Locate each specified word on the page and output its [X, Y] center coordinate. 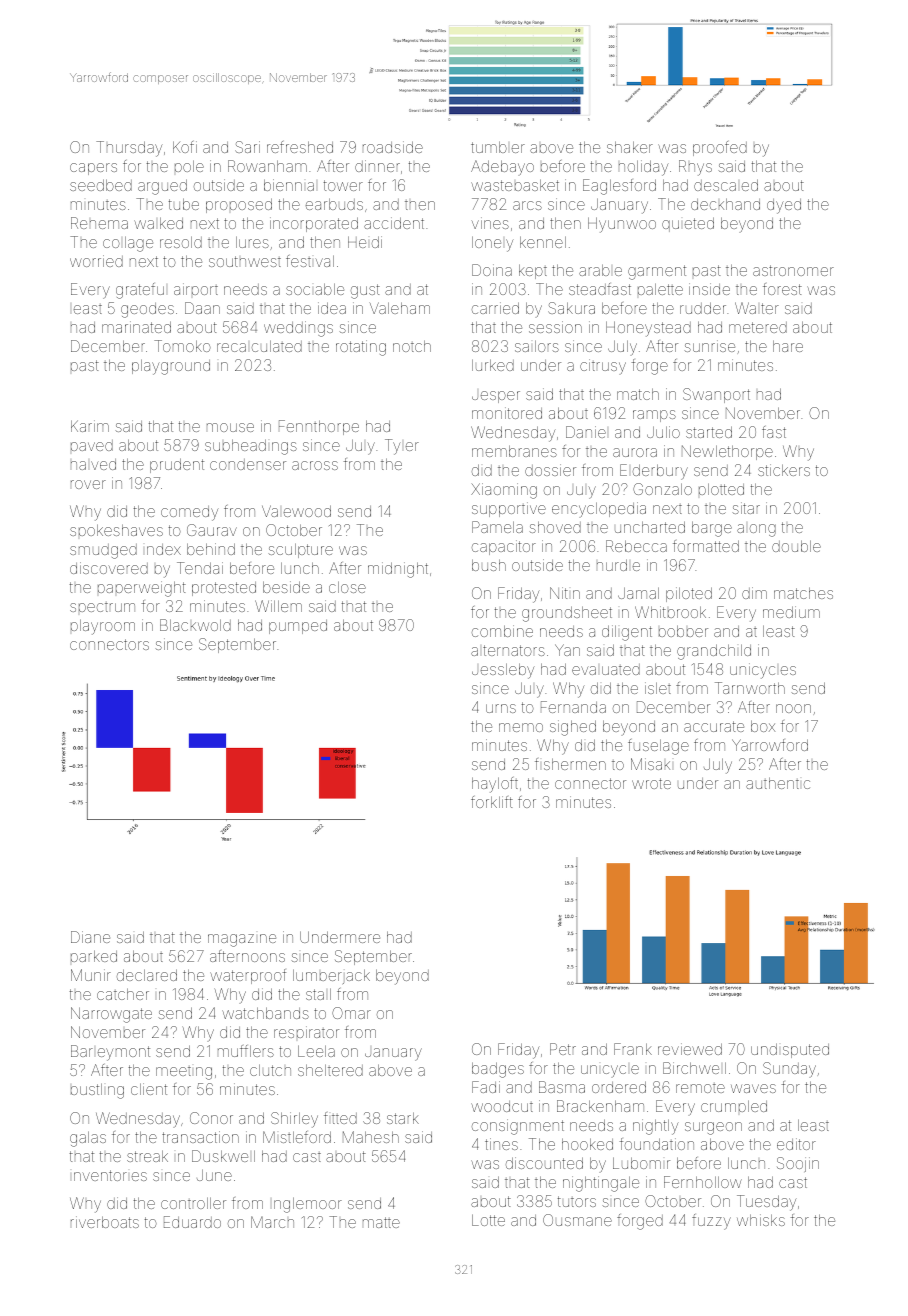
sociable [315, 289]
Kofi [185, 147]
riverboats [105, 1222]
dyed [784, 206]
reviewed [690, 1049]
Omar [351, 1013]
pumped [298, 627]
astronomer [793, 270]
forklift [492, 802]
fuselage [658, 747]
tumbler [498, 147]
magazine [242, 940]
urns [501, 708]
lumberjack [331, 976]
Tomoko [182, 346]
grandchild [714, 652]
